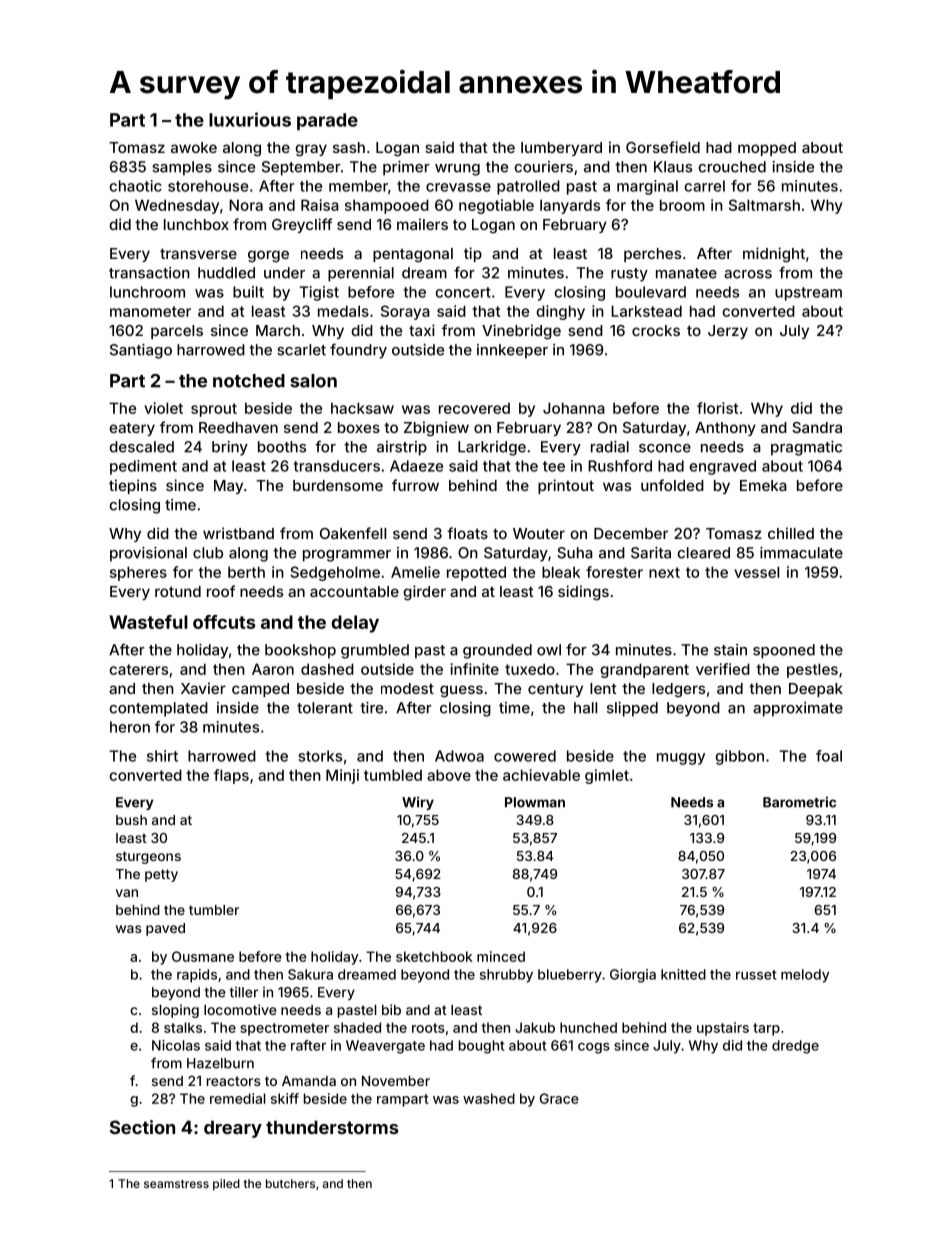  I want to click on sloping, so click(175, 1011).
